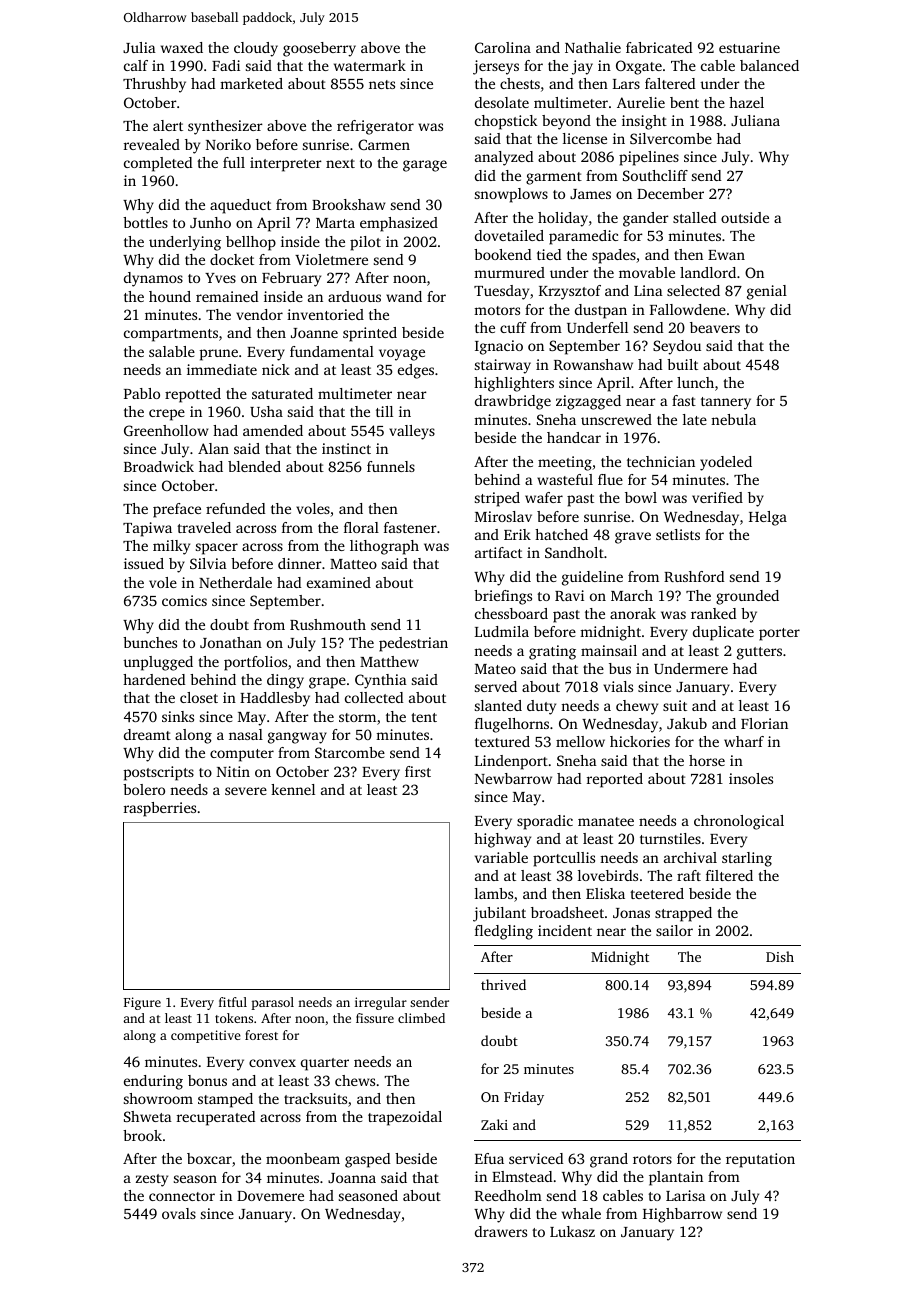 The height and width of the image is (1308, 924). What do you see at coordinates (209, 1158) in the image?
I see `boxcar` at bounding box center [209, 1158].
